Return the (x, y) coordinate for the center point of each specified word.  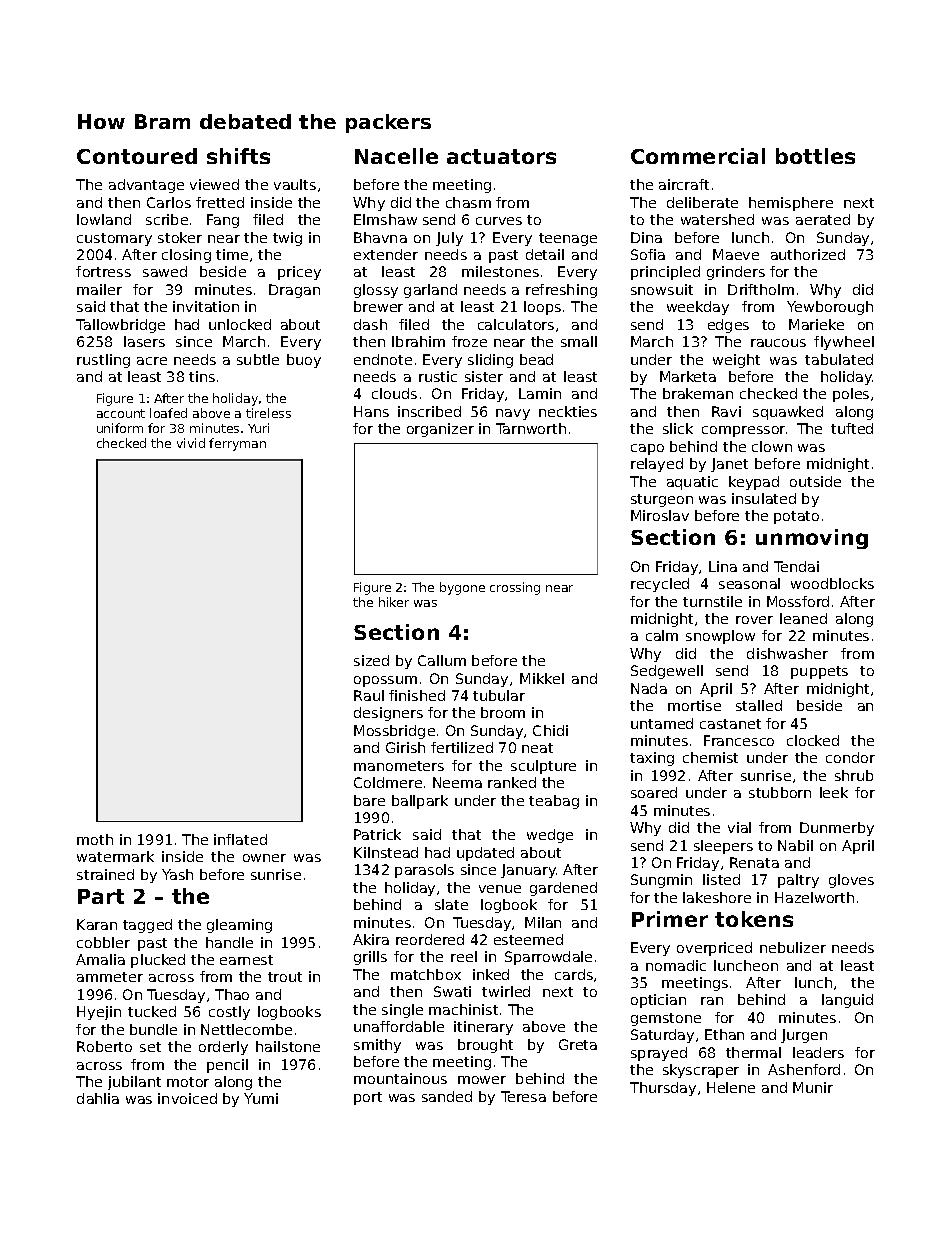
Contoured (137, 156)
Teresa (523, 1096)
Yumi (261, 1098)
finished (417, 695)
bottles (815, 156)
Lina (723, 566)
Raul (369, 695)
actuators (501, 156)
